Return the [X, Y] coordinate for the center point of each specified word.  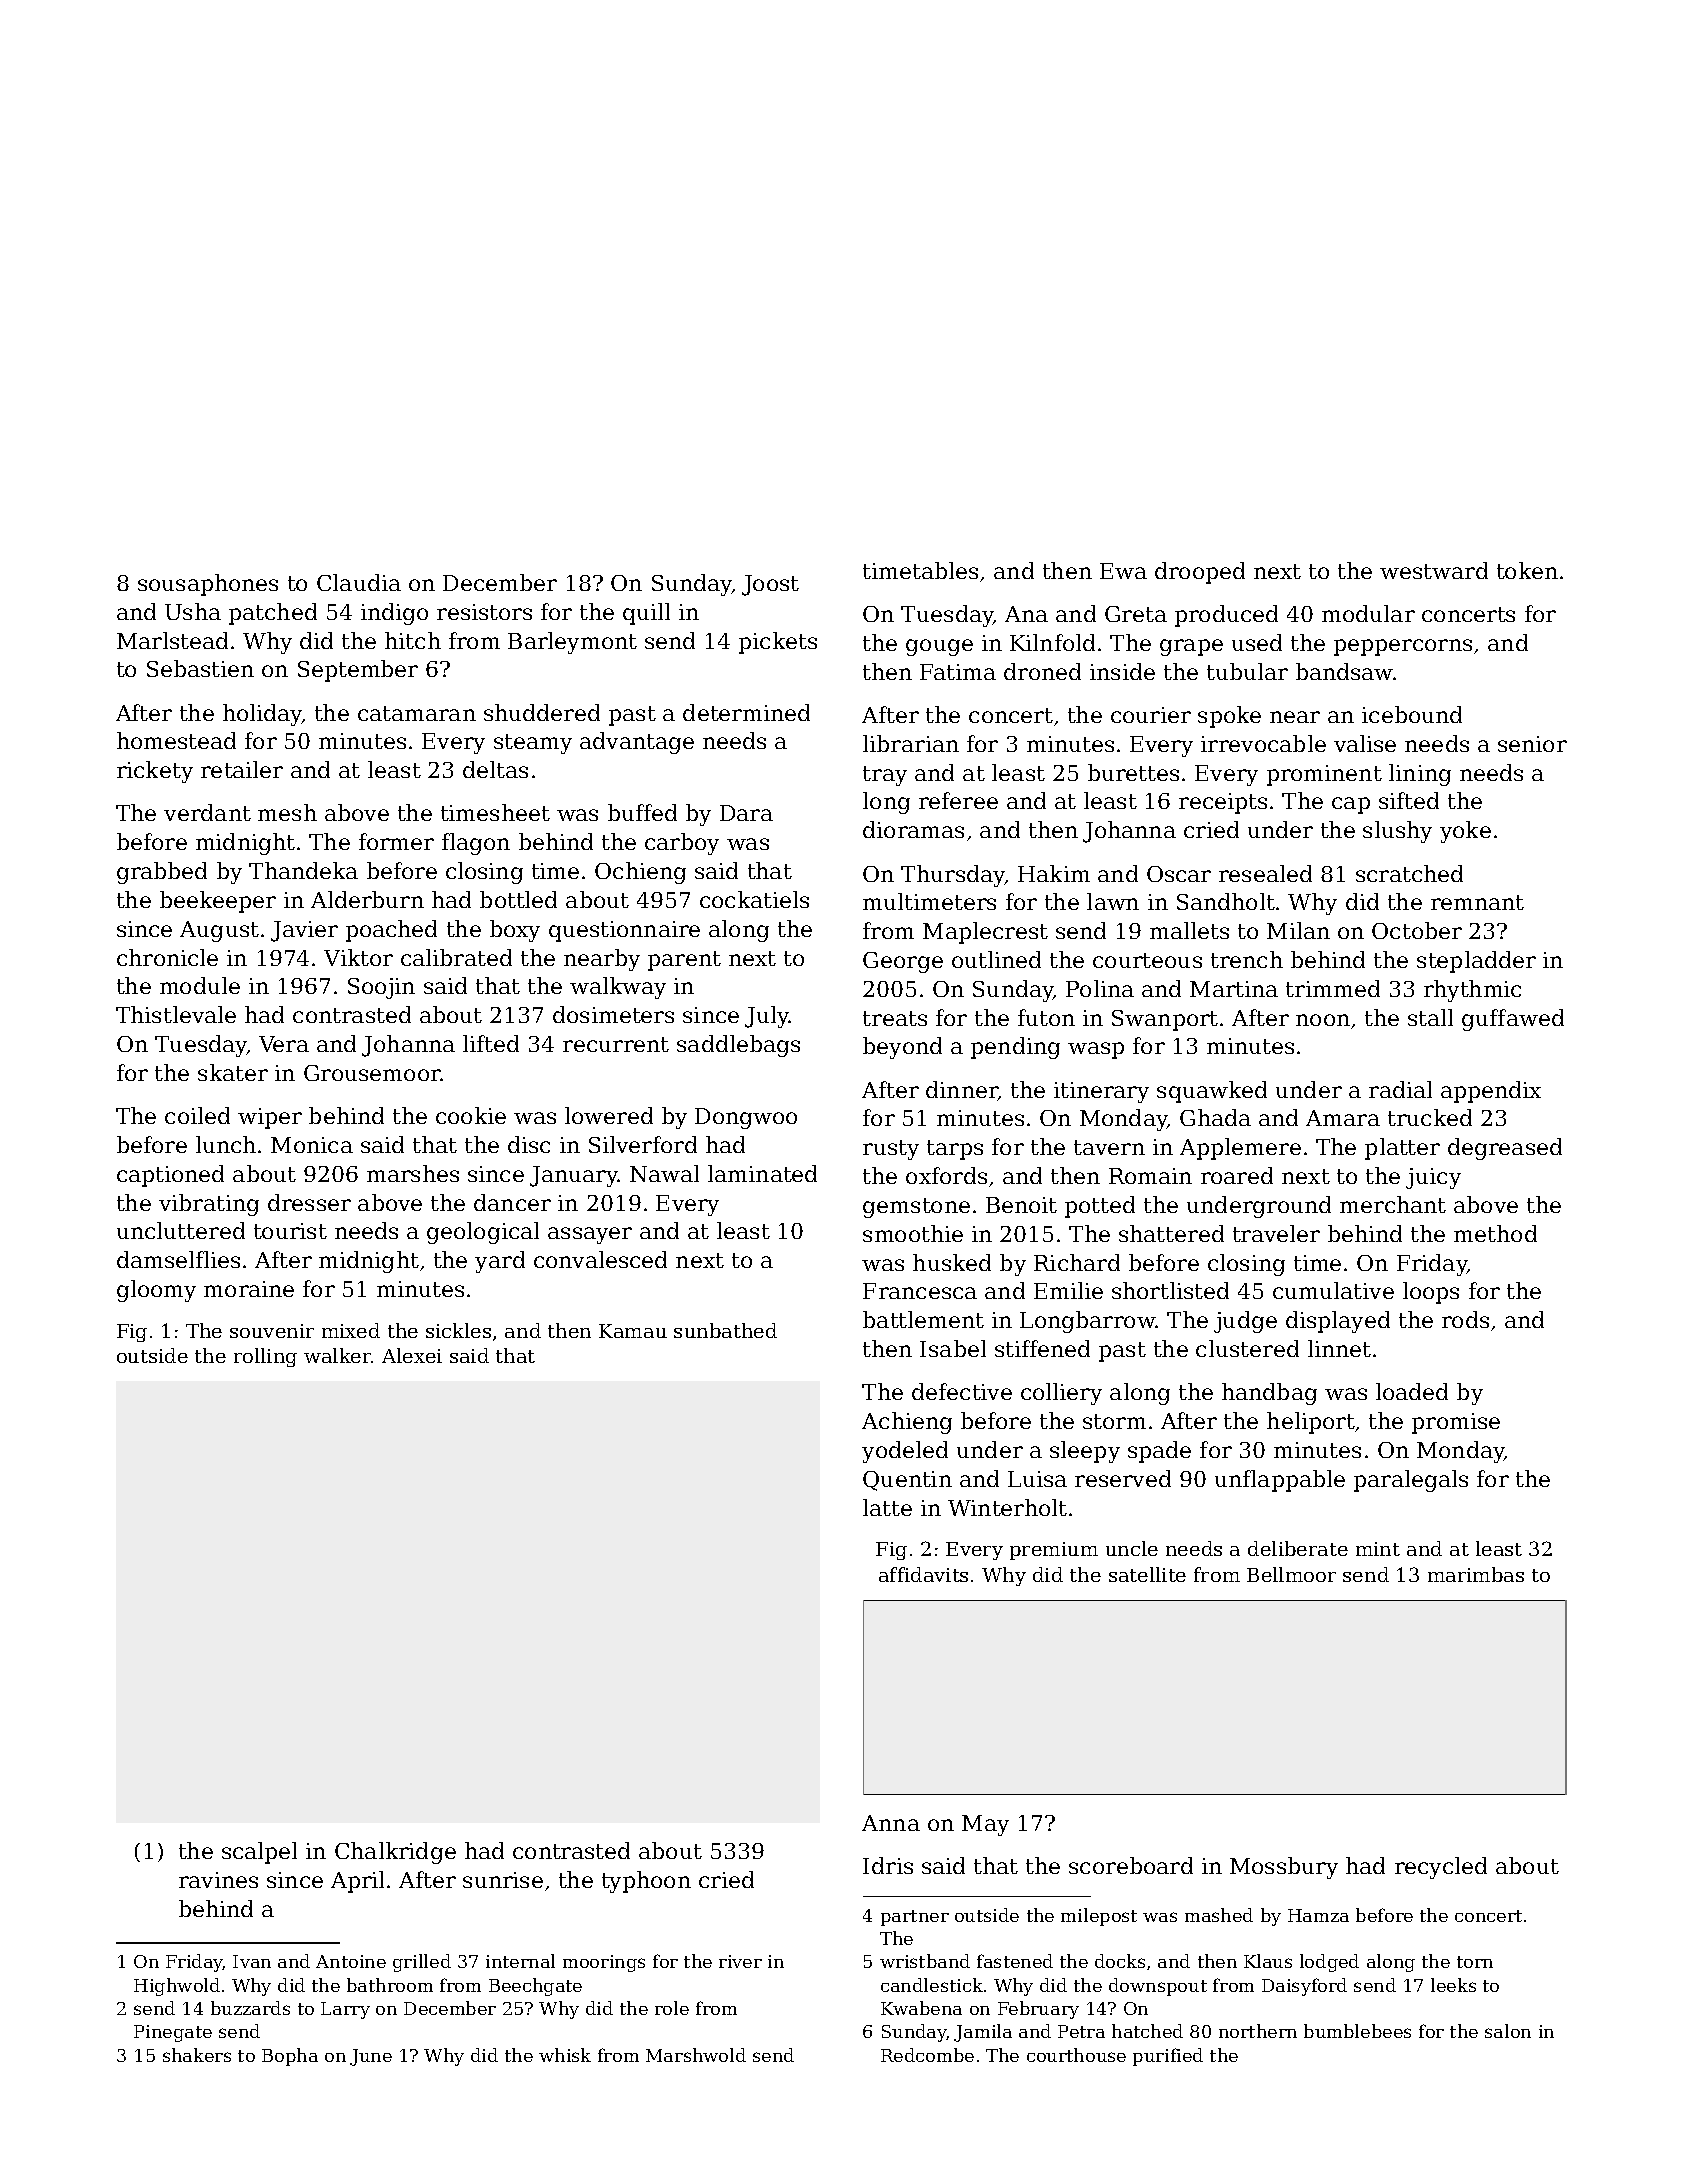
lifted [491, 1043]
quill [646, 614]
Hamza [1318, 1915]
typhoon [646, 1882]
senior [1532, 744]
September [358, 671]
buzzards [250, 2008]
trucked [1430, 1117]
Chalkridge [395, 1853]
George [903, 962]
